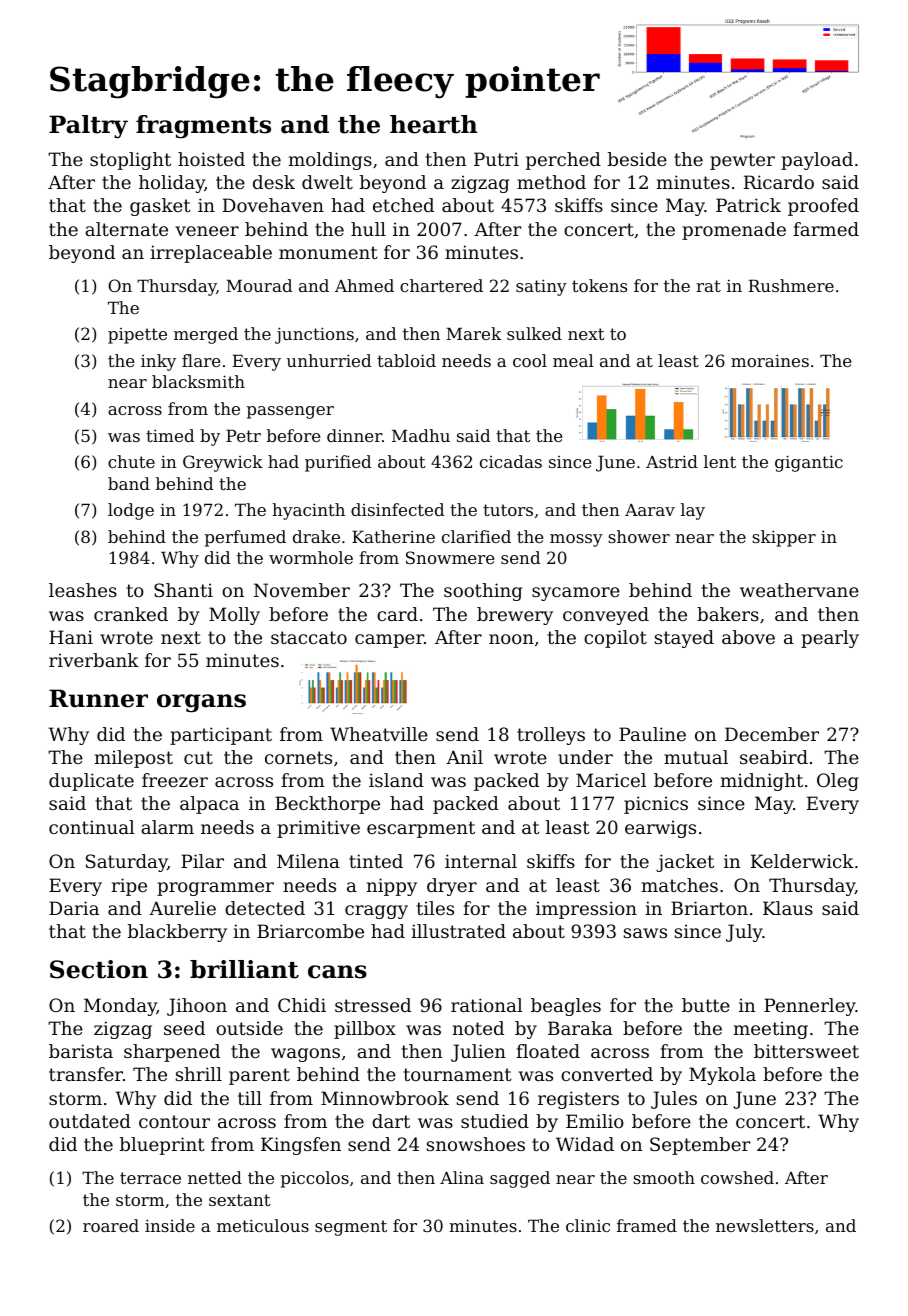  Describe the element at coordinates (611, 780) in the document. I see `Maricel` at that location.
